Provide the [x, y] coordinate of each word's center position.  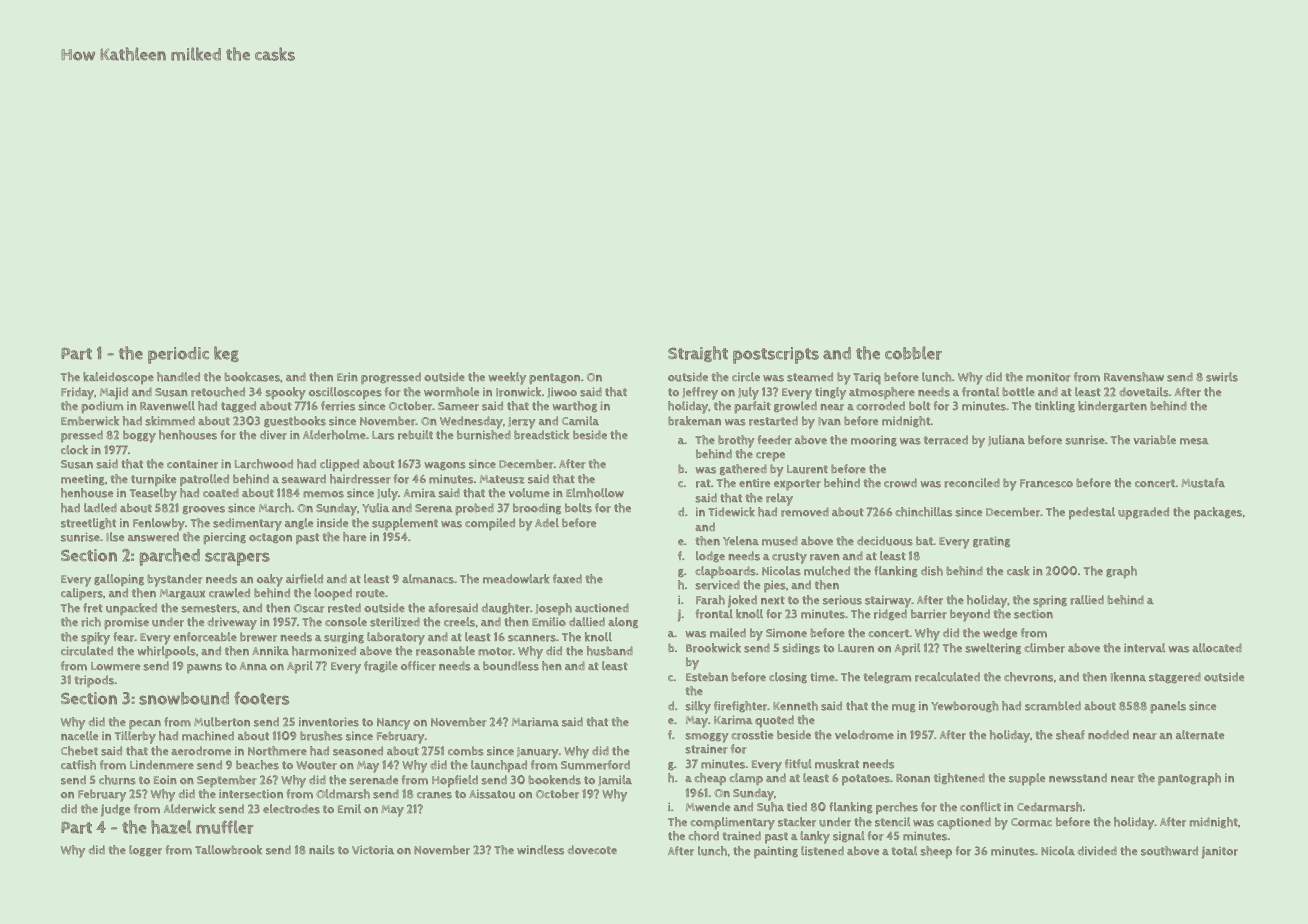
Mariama [535, 722]
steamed [810, 377]
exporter [797, 485]
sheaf [1070, 735]
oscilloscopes [345, 393]
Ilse [115, 537]
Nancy [393, 724]
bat [924, 541]
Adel [547, 522]
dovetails [1144, 392]
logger [145, 851]
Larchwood [264, 464]
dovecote [592, 850]
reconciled [972, 483]
